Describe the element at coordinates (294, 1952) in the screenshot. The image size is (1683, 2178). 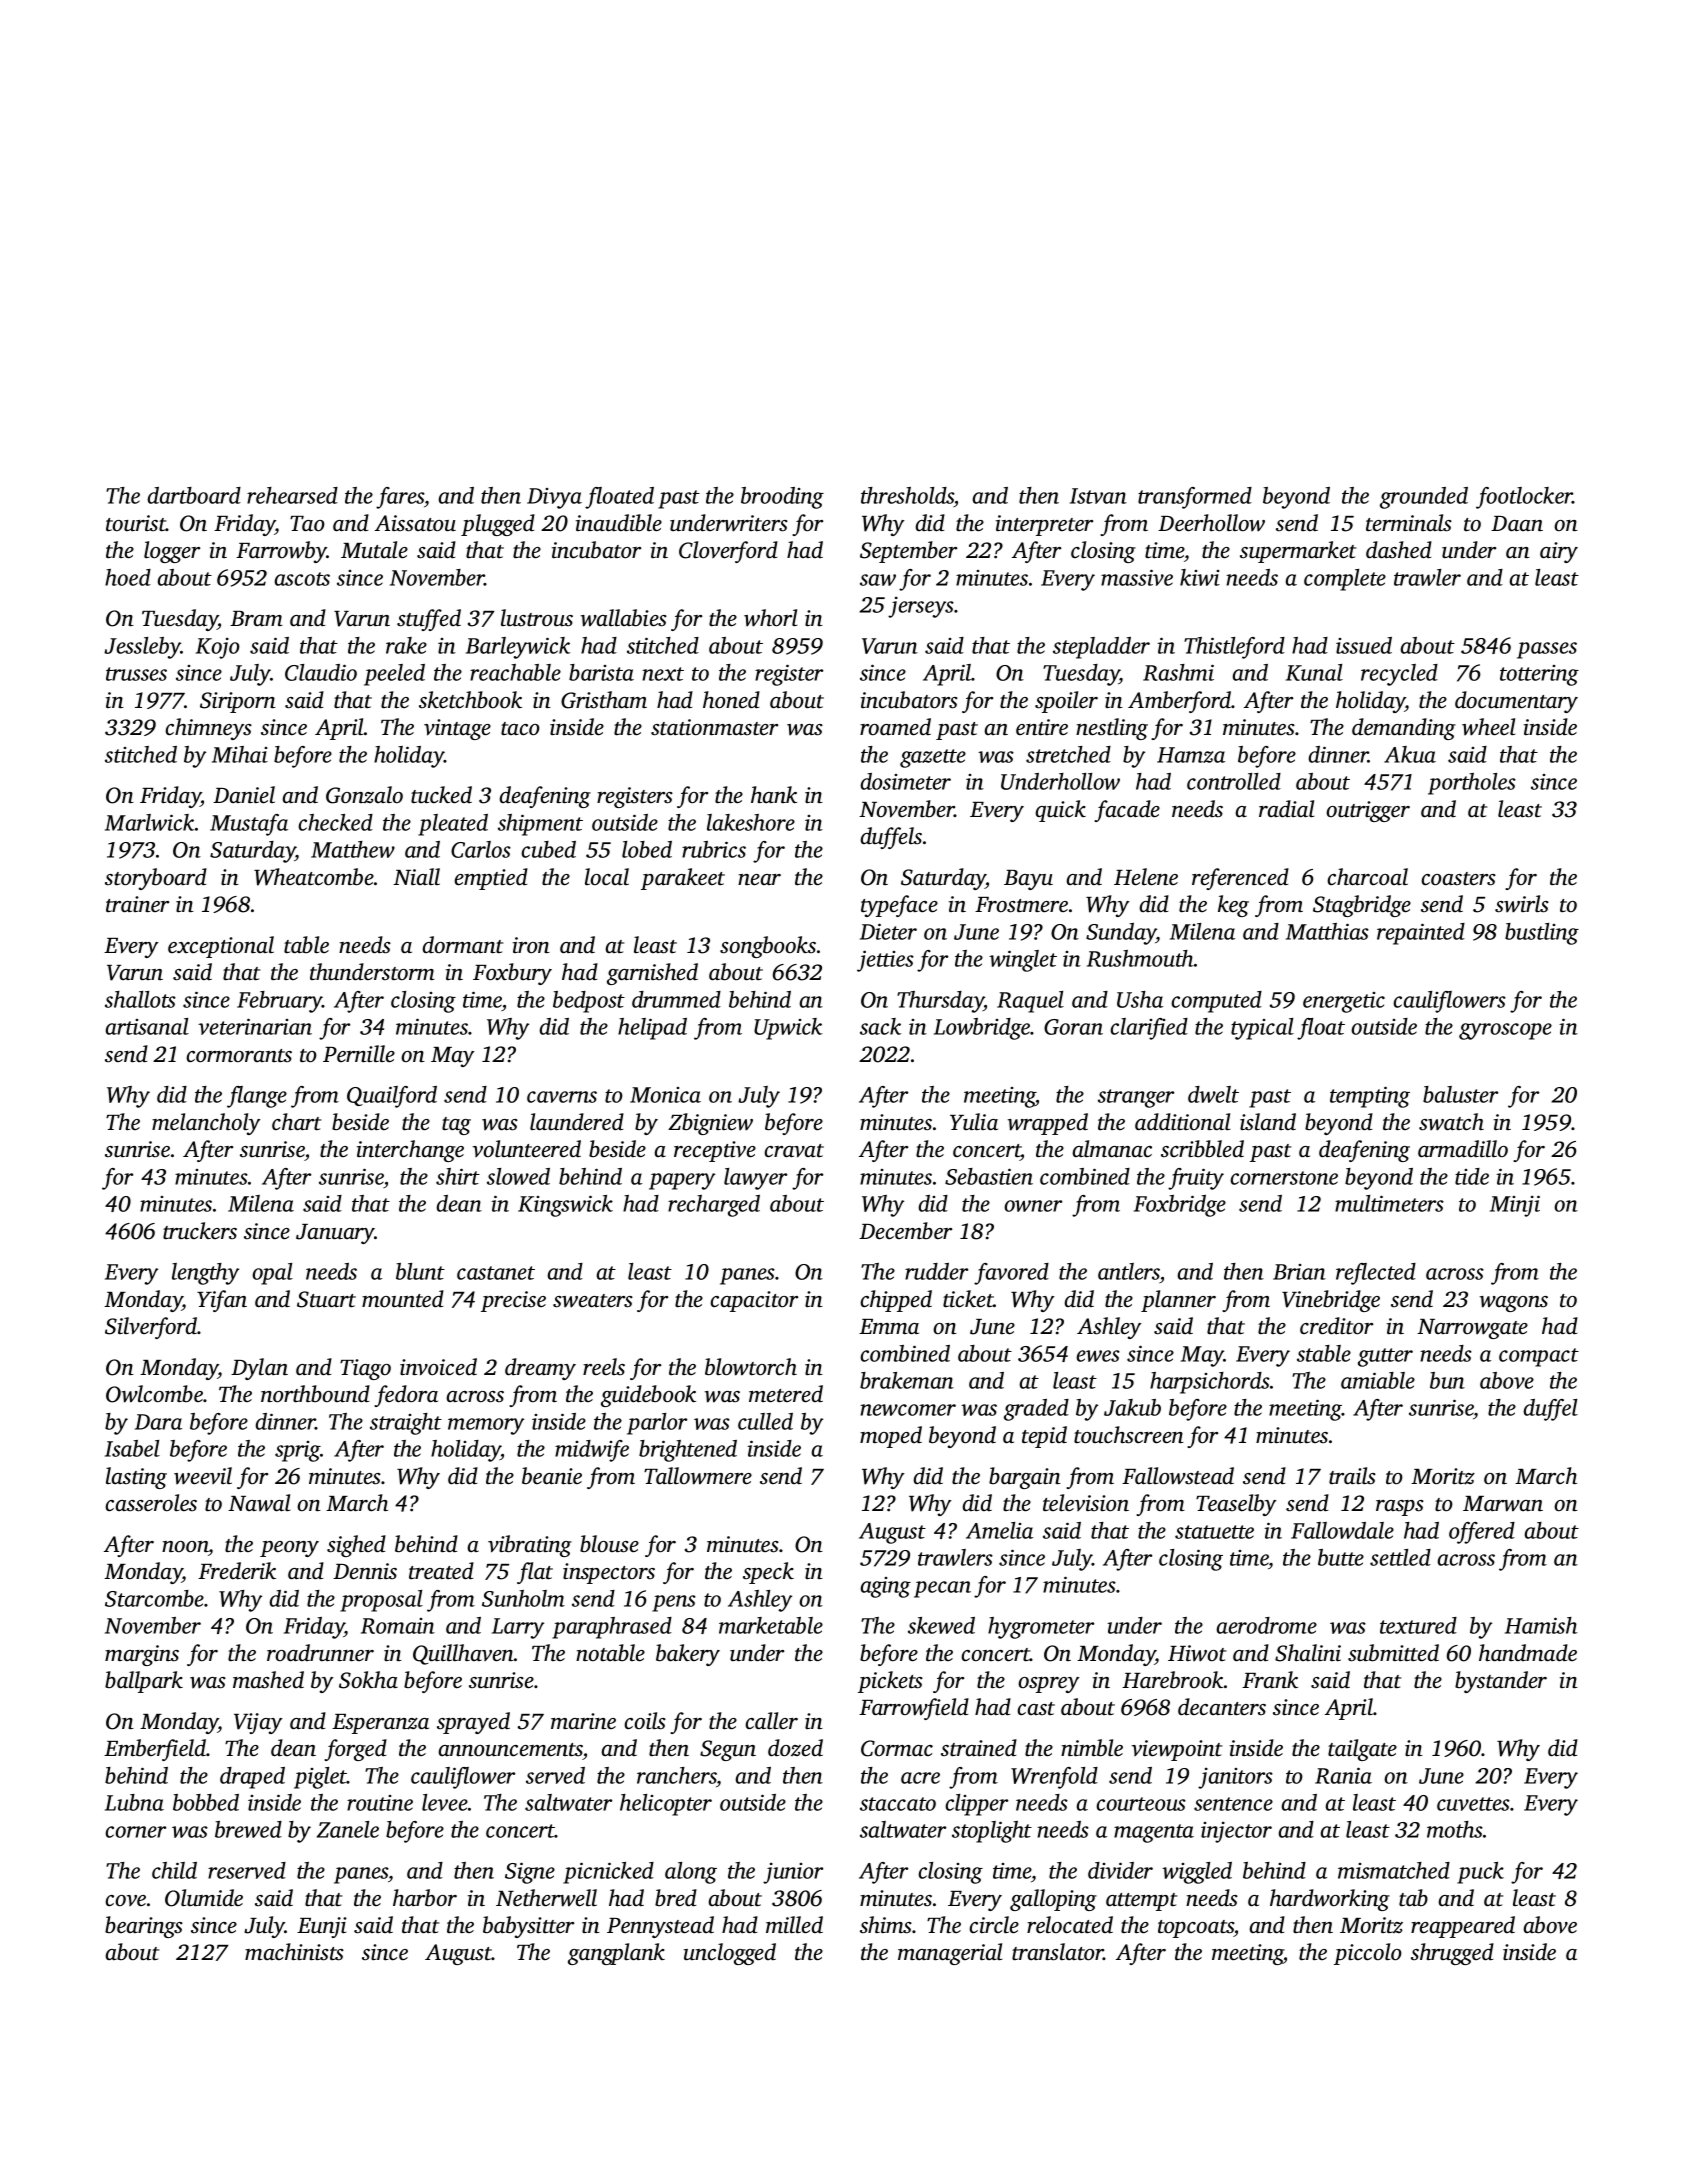
I see `machinists` at that location.
